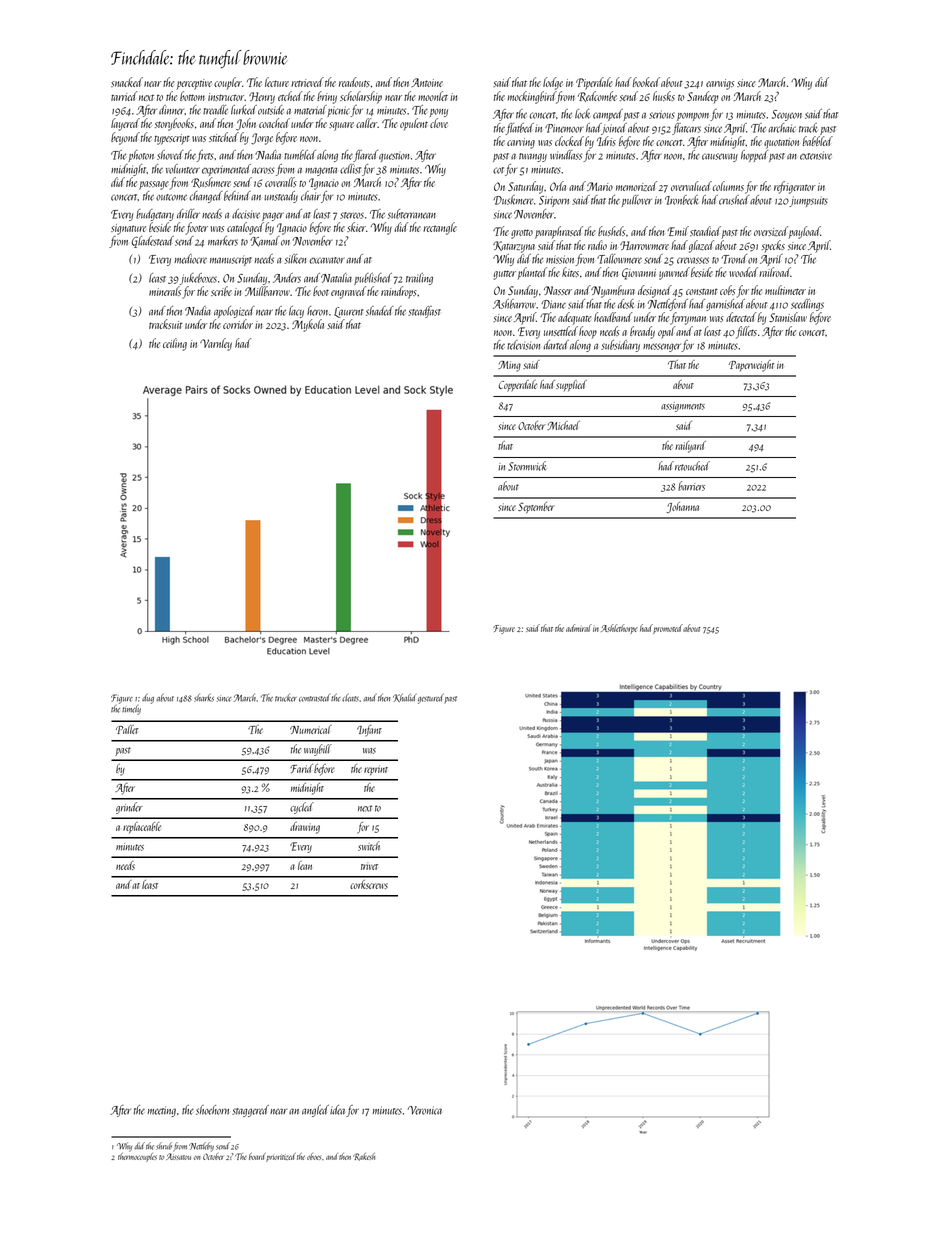  I want to click on Paperweight, so click(751, 366).
